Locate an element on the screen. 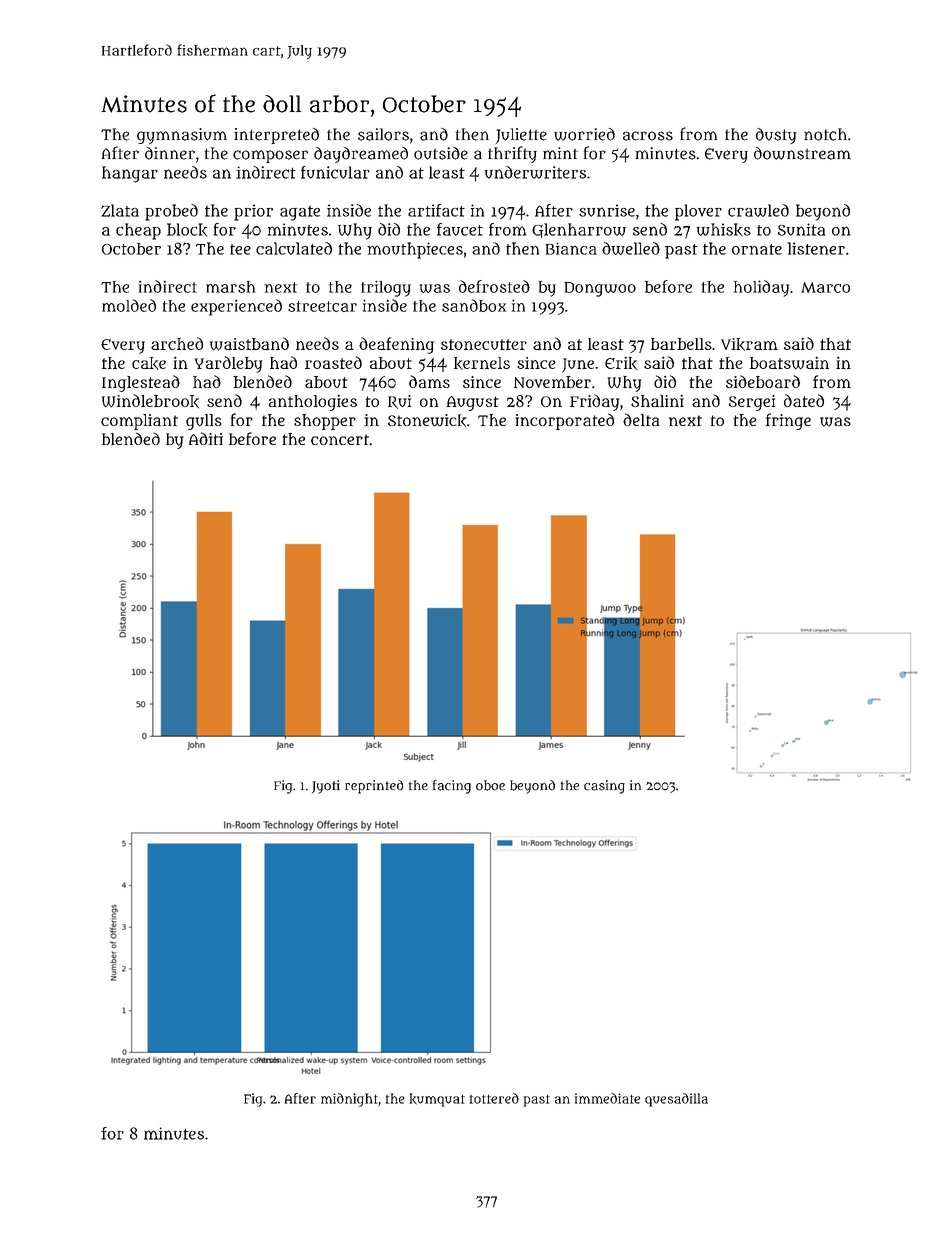 This screenshot has width=952, height=1233. faucet is located at coordinates (460, 229).
